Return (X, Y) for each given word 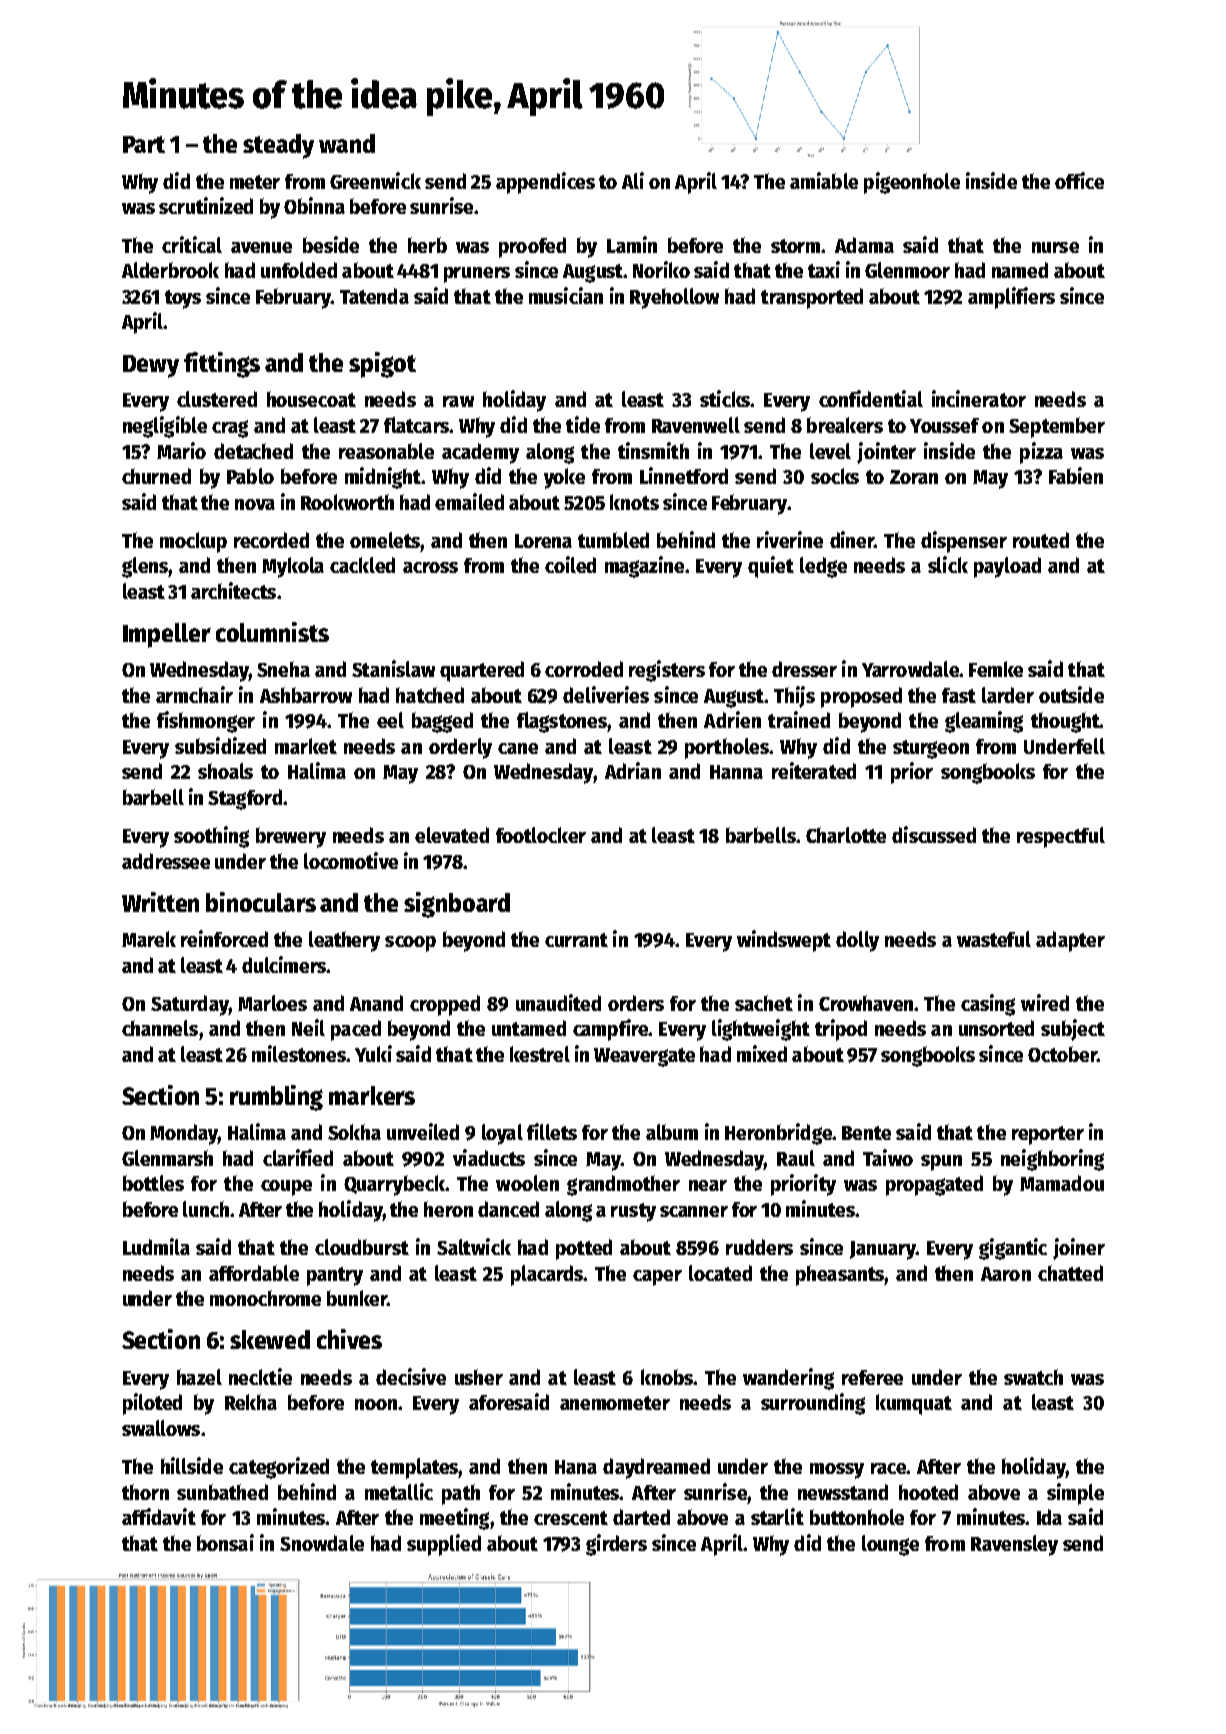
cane (518, 748)
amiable (824, 180)
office (1079, 180)
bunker (357, 1298)
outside (1071, 694)
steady (278, 146)
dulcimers (284, 964)
